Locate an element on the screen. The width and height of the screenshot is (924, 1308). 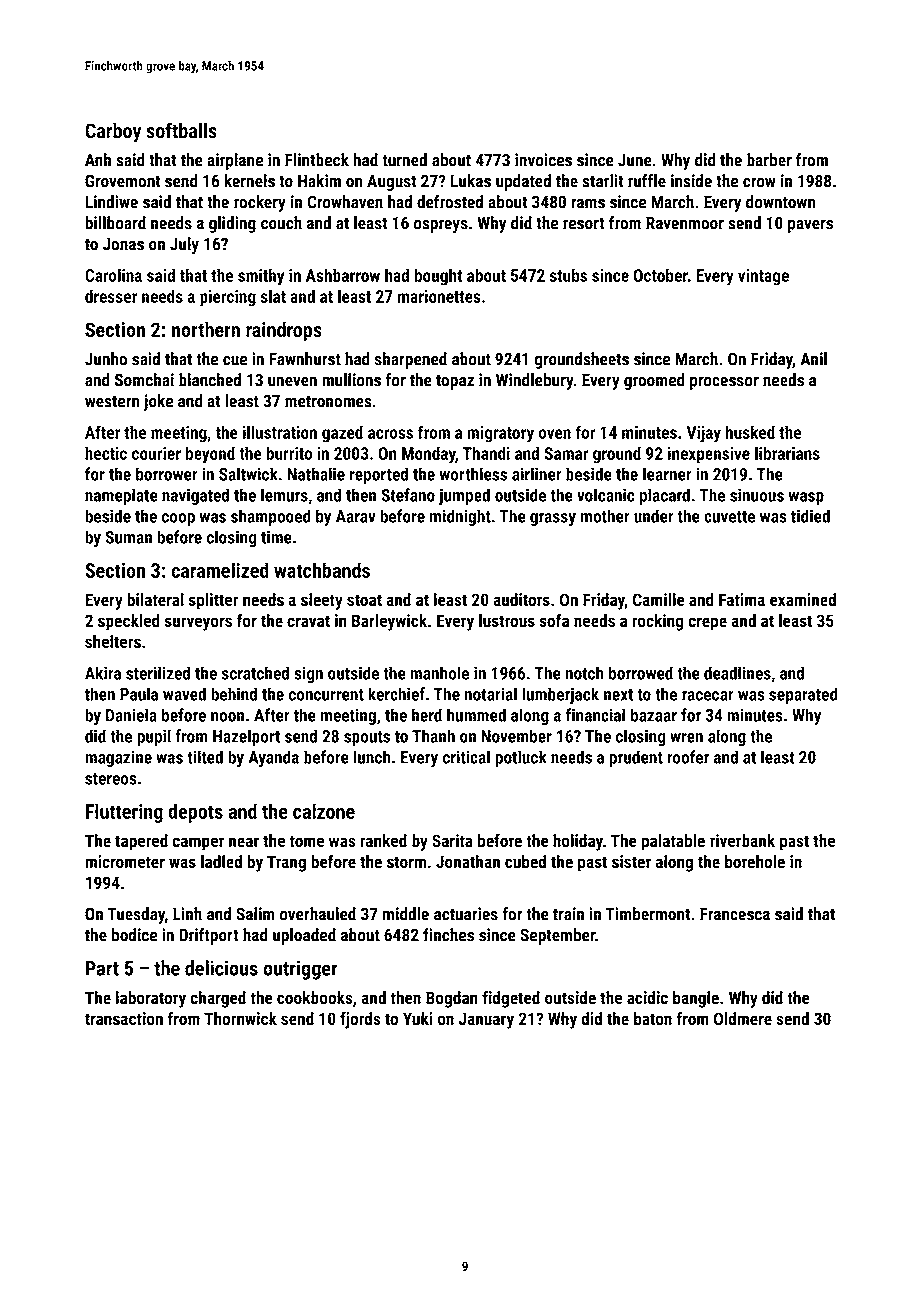
Flintbeck is located at coordinates (317, 160).
